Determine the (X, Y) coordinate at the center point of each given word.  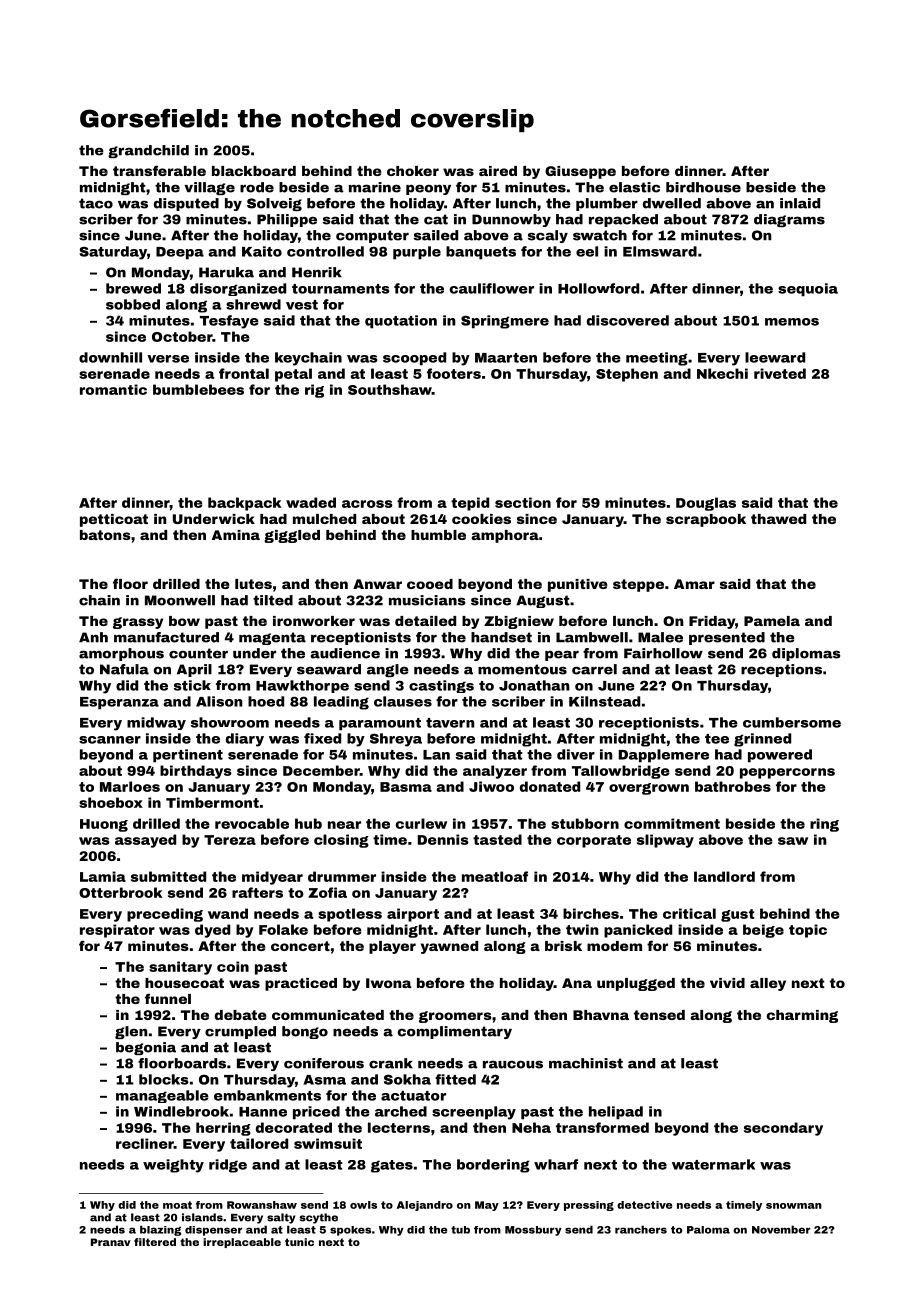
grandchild (148, 151)
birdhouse (703, 187)
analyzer (495, 772)
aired (498, 171)
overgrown (649, 789)
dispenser (213, 1231)
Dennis (443, 839)
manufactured (166, 637)
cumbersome (792, 722)
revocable (252, 823)
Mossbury (533, 1231)
